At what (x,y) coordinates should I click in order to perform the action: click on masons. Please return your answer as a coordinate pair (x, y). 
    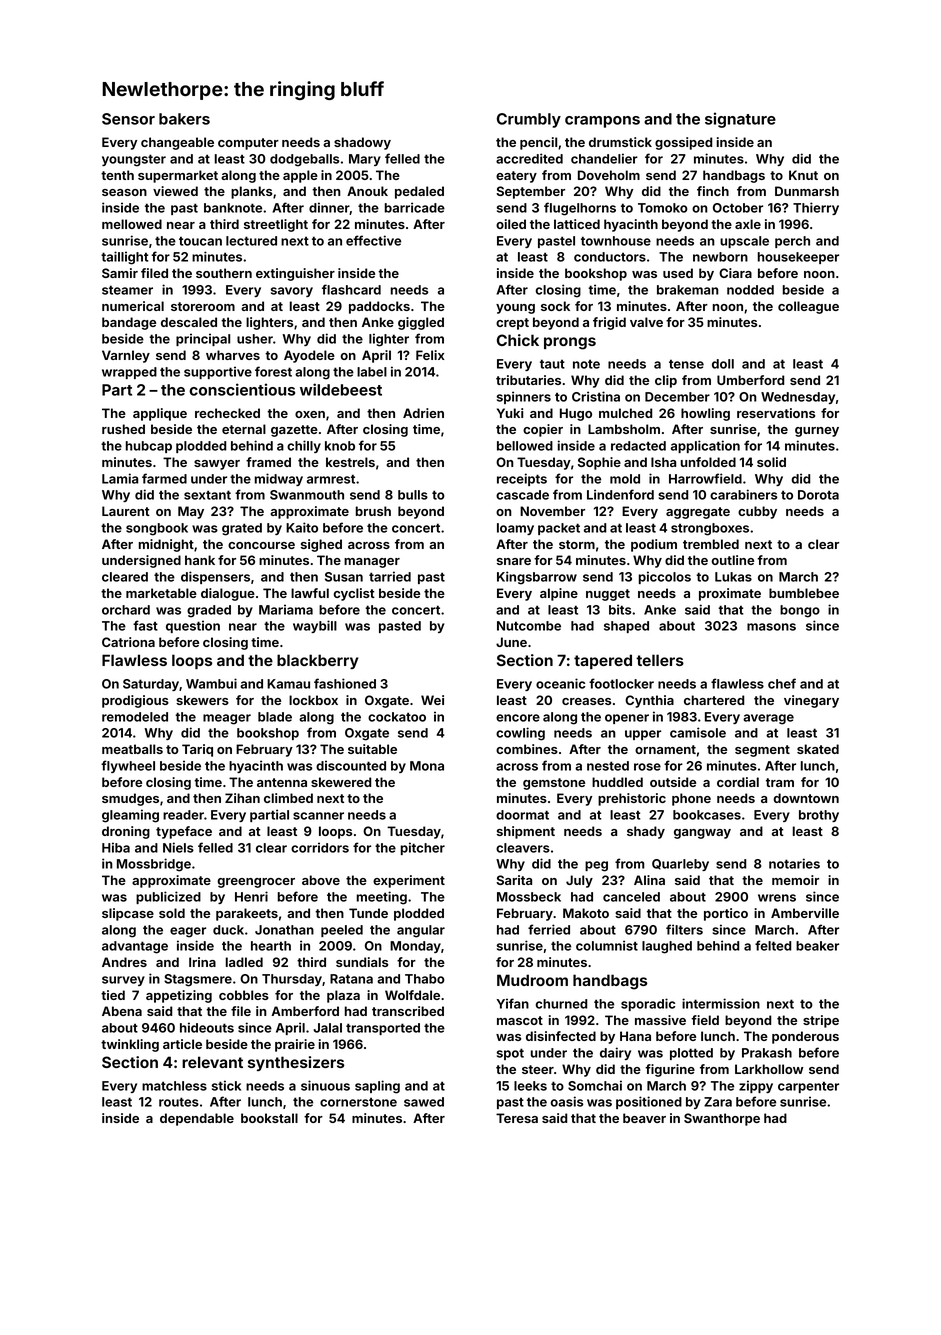
    Looking at the image, I should click on (771, 627).
